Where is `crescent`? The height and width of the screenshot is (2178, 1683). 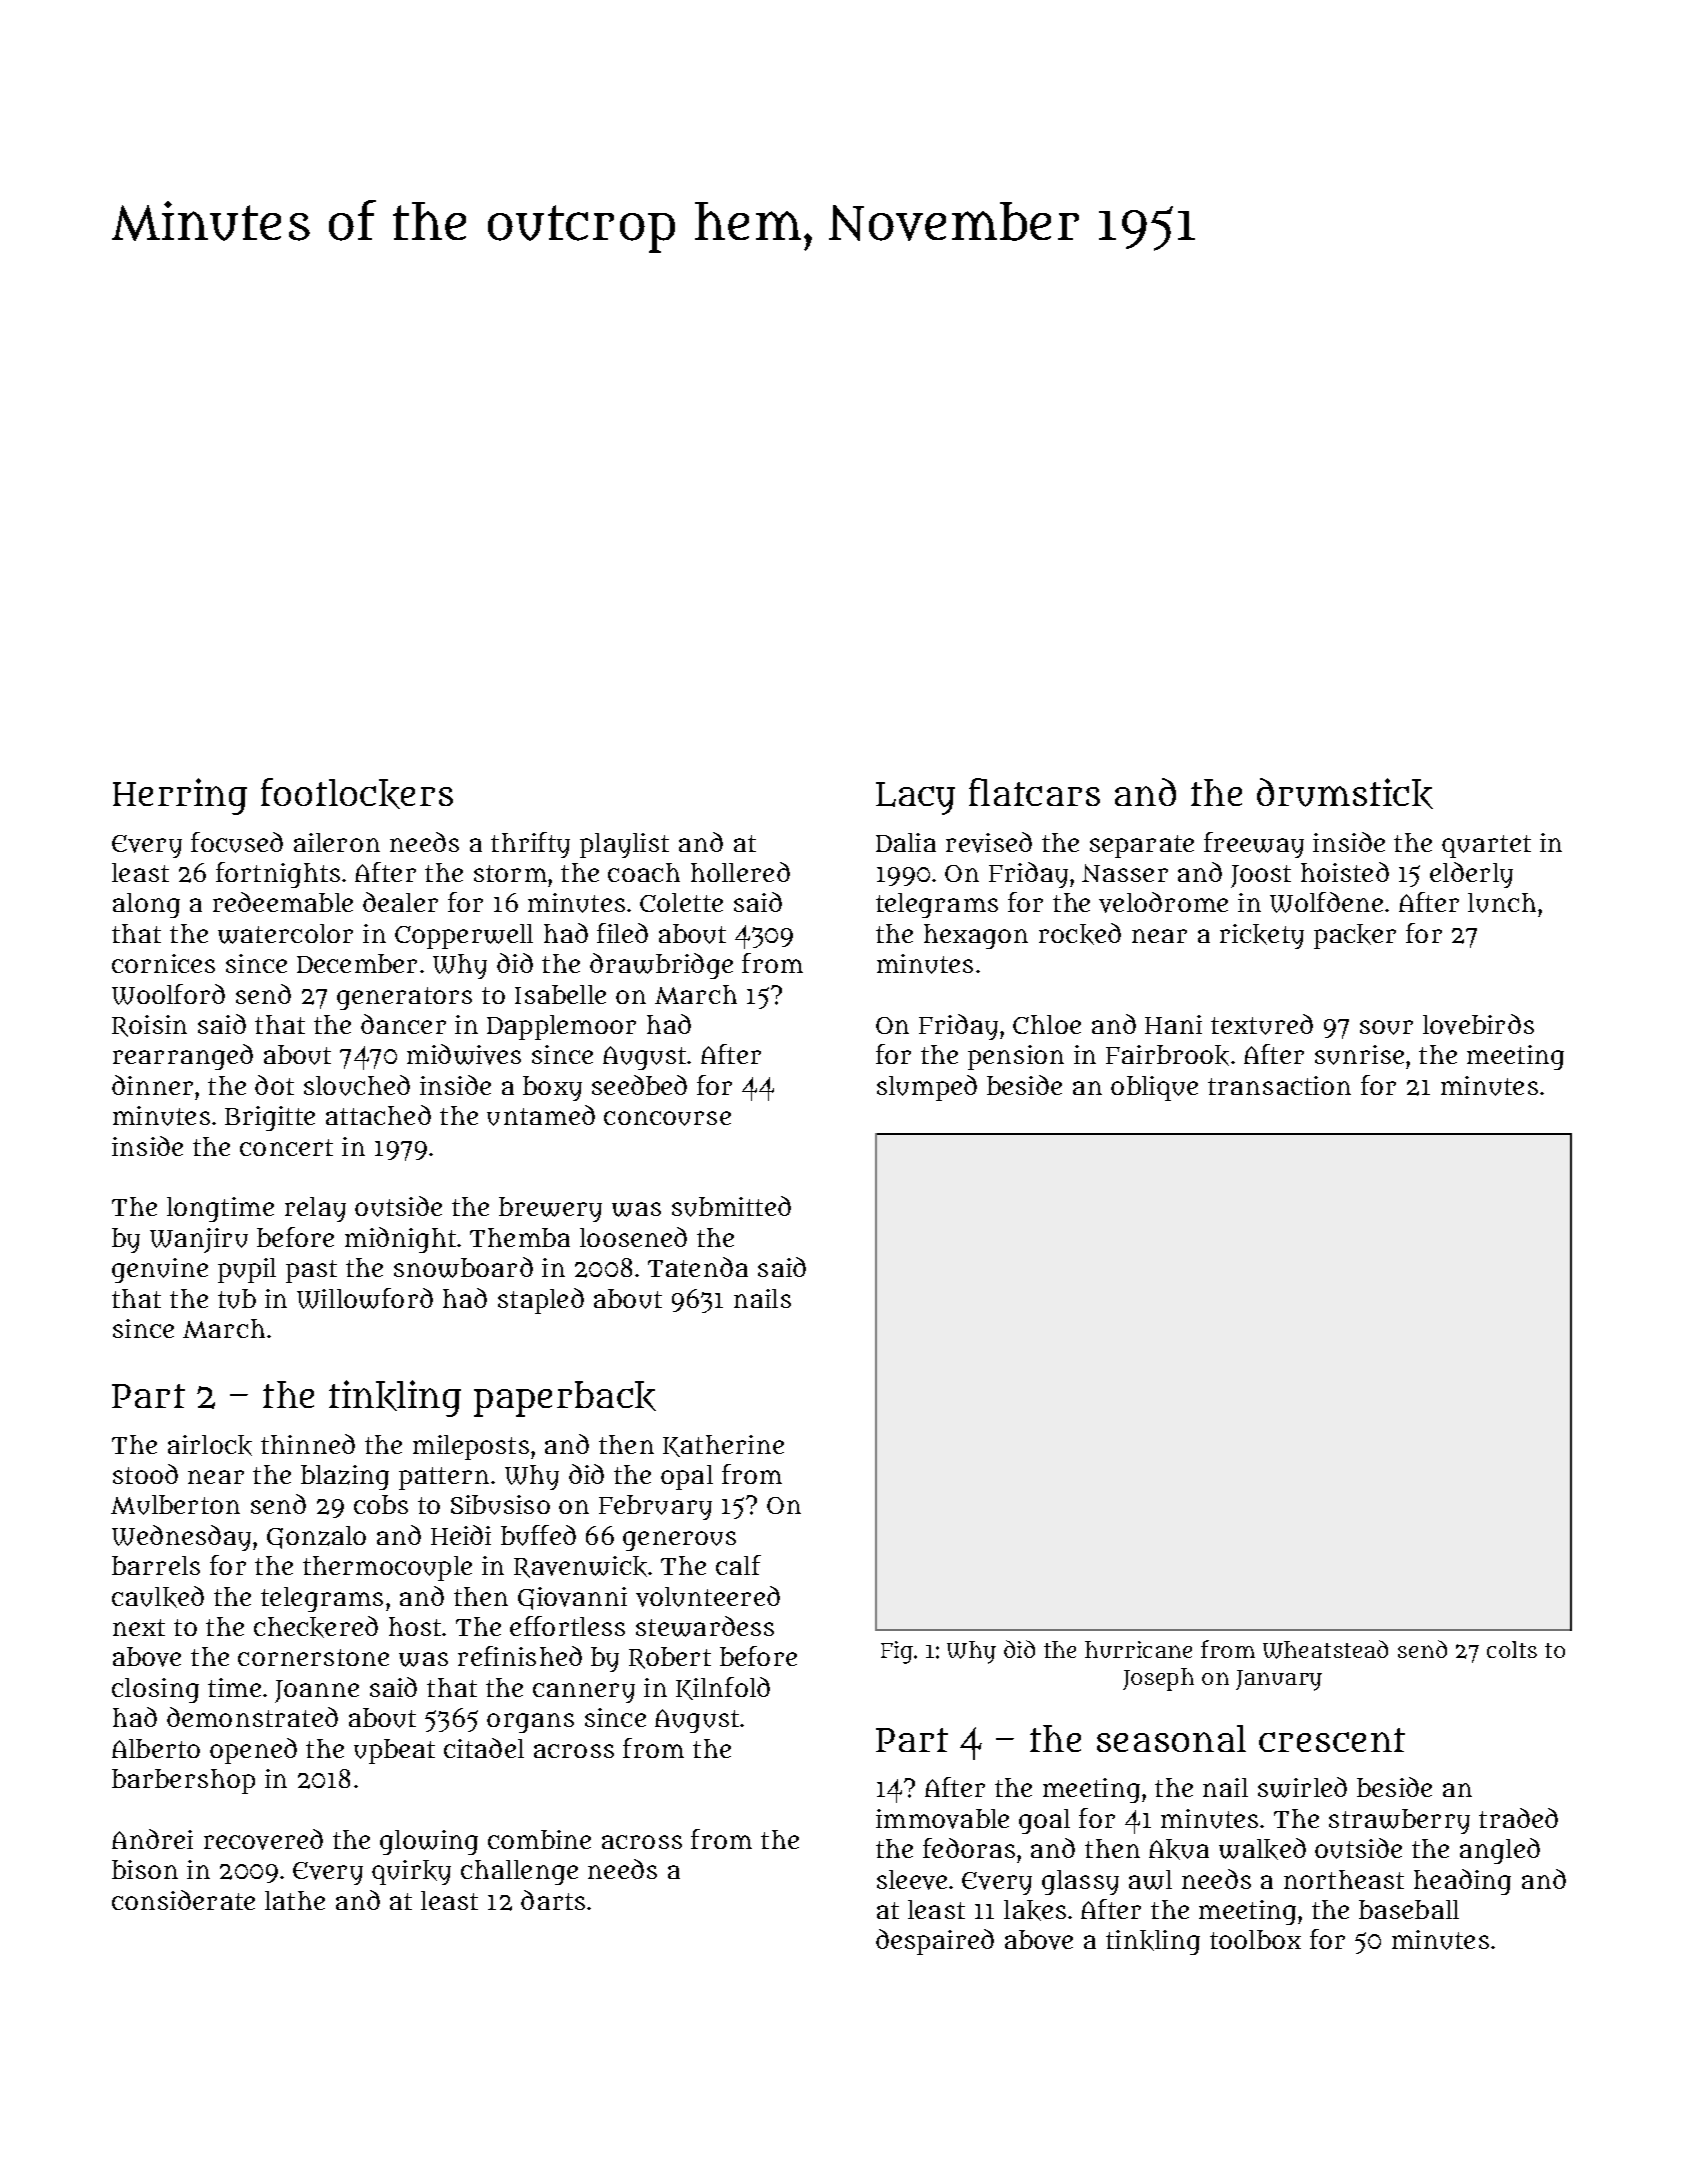
crescent is located at coordinates (1332, 1740).
